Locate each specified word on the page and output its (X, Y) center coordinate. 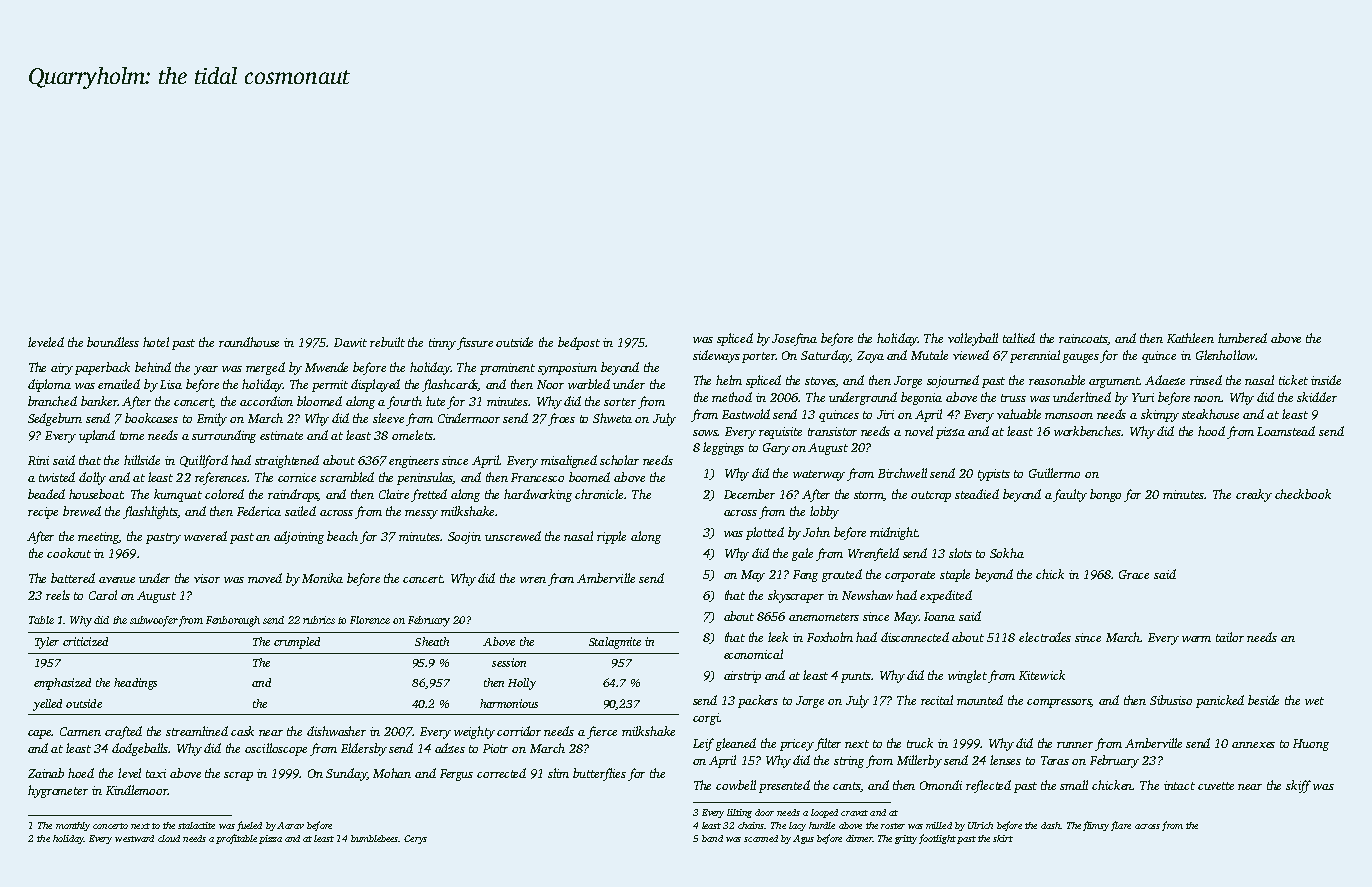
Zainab (46, 773)
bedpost (579, 343)
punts (856, 677)
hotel (156, 342)
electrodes (1045, 637)
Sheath (432, 641)
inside (1326, 380)
